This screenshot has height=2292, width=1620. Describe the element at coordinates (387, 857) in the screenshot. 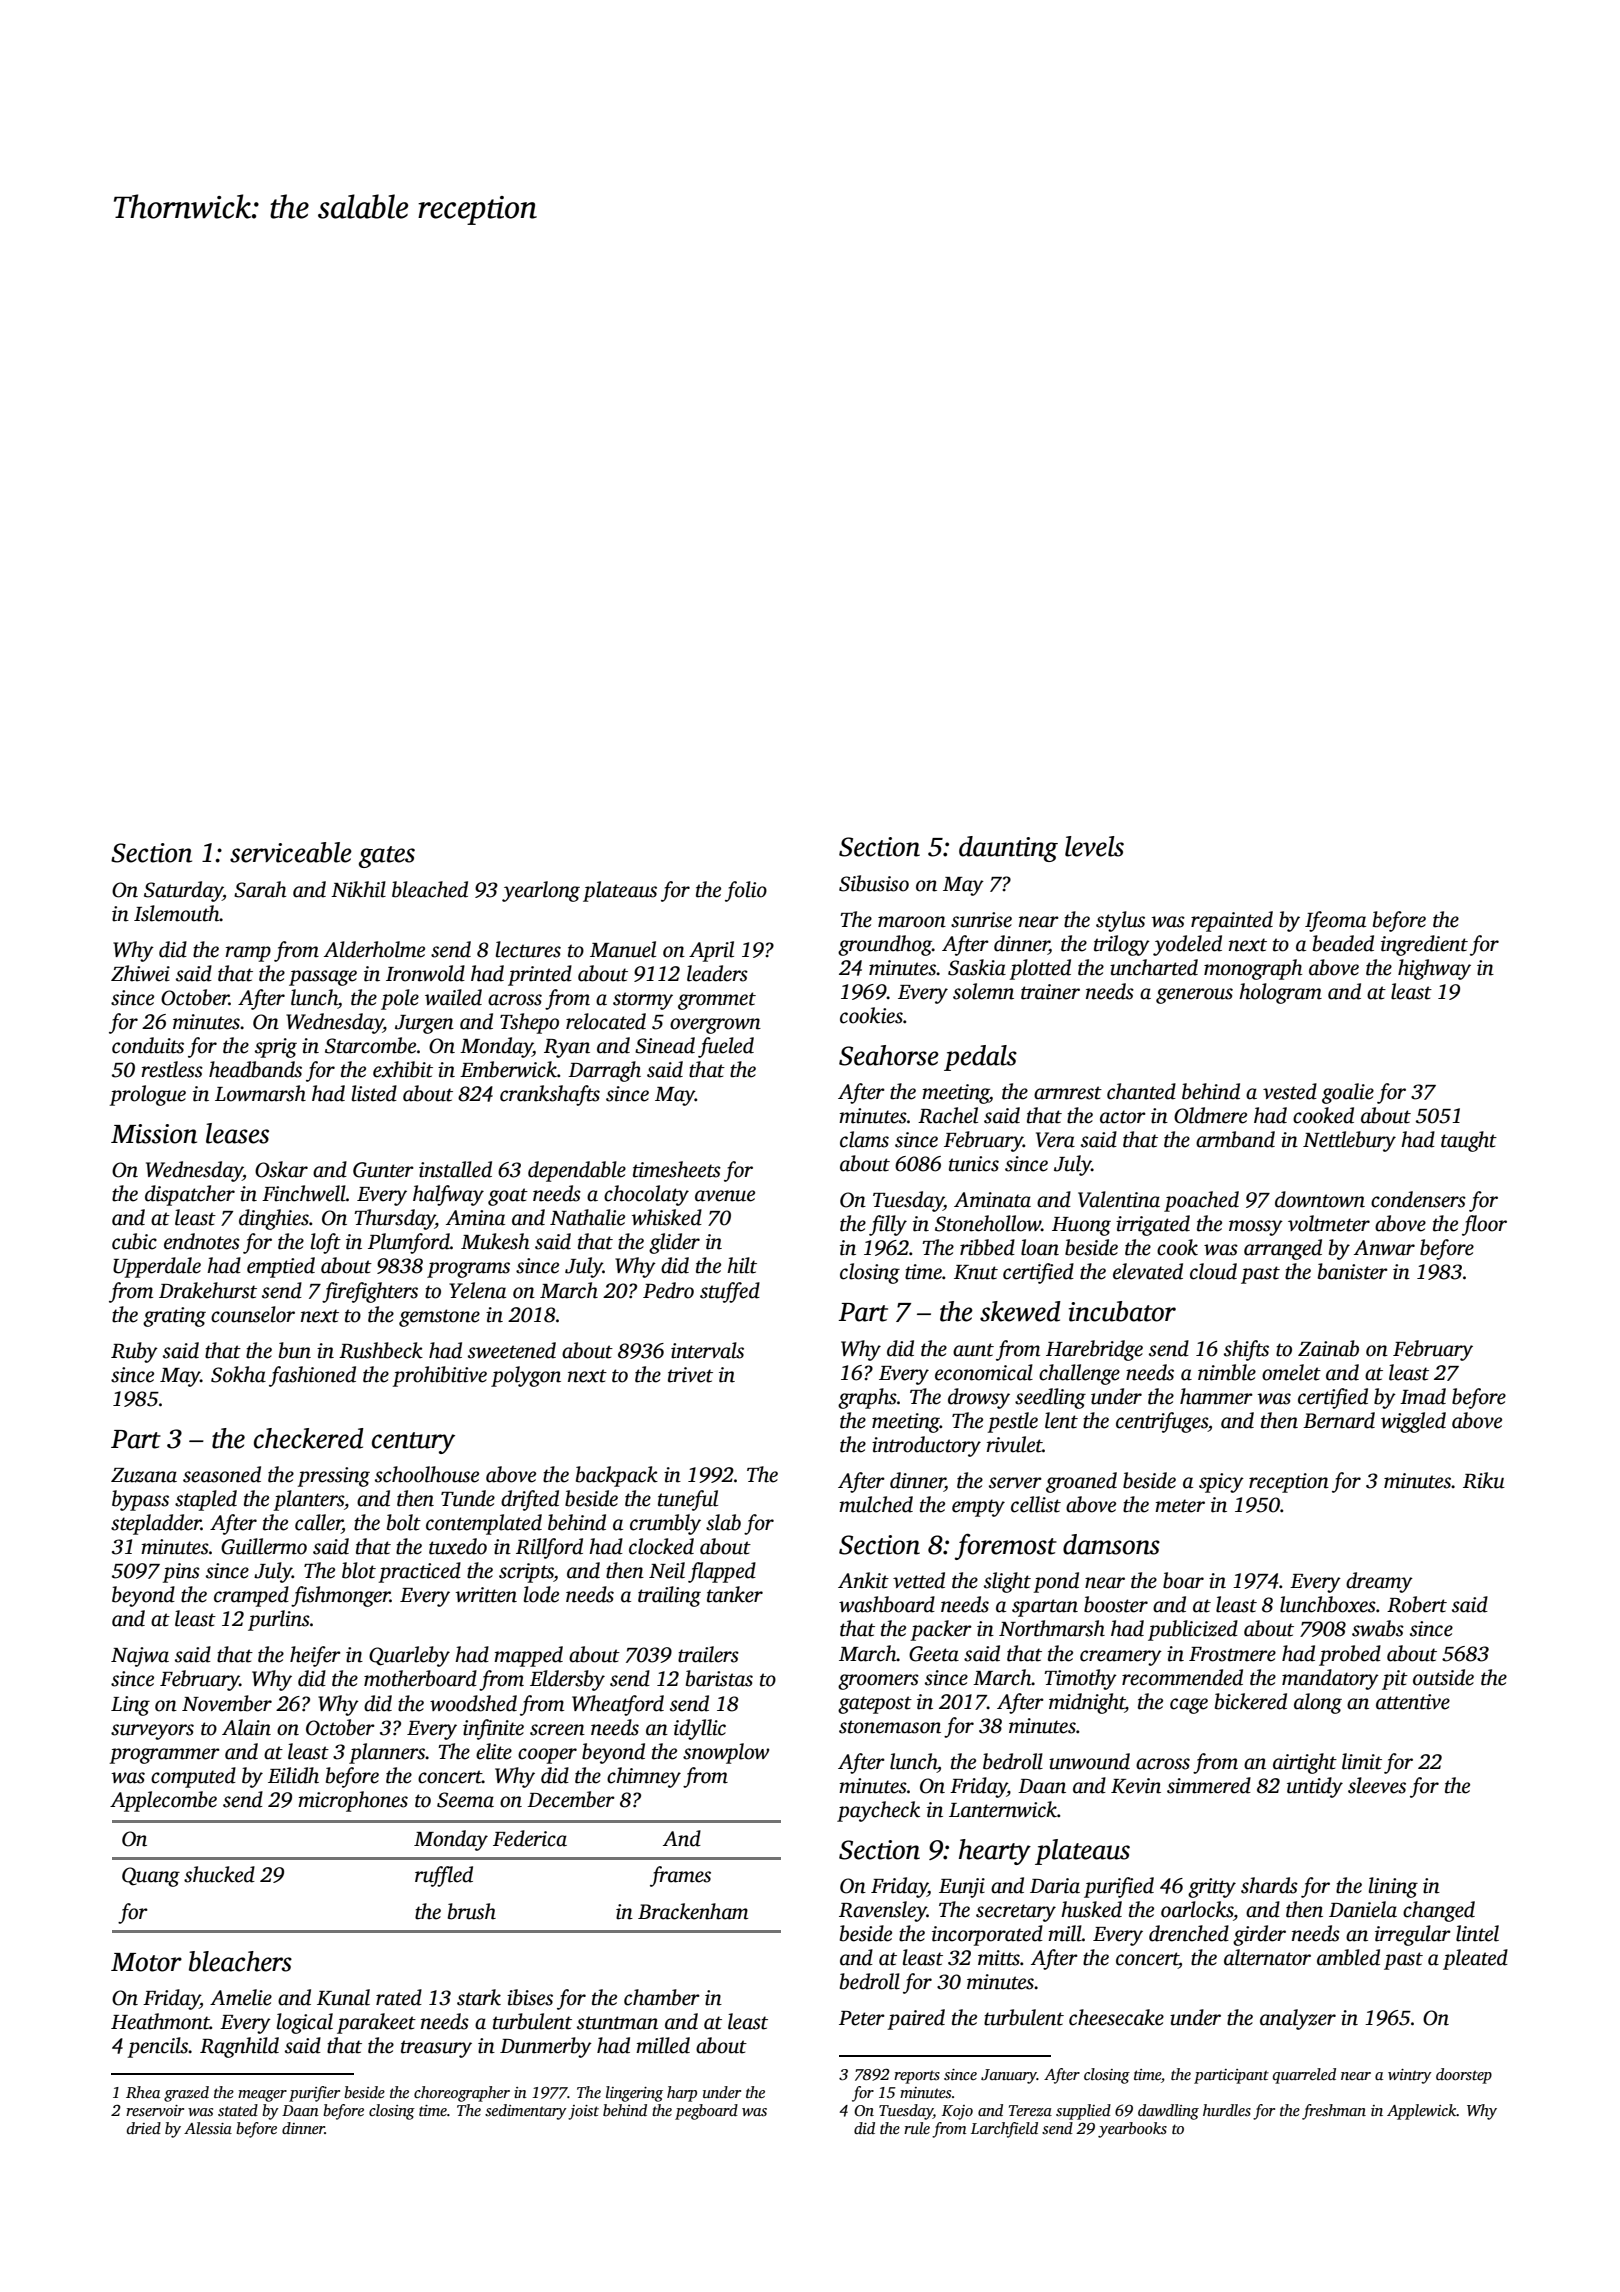

I see `gates` at that location.
